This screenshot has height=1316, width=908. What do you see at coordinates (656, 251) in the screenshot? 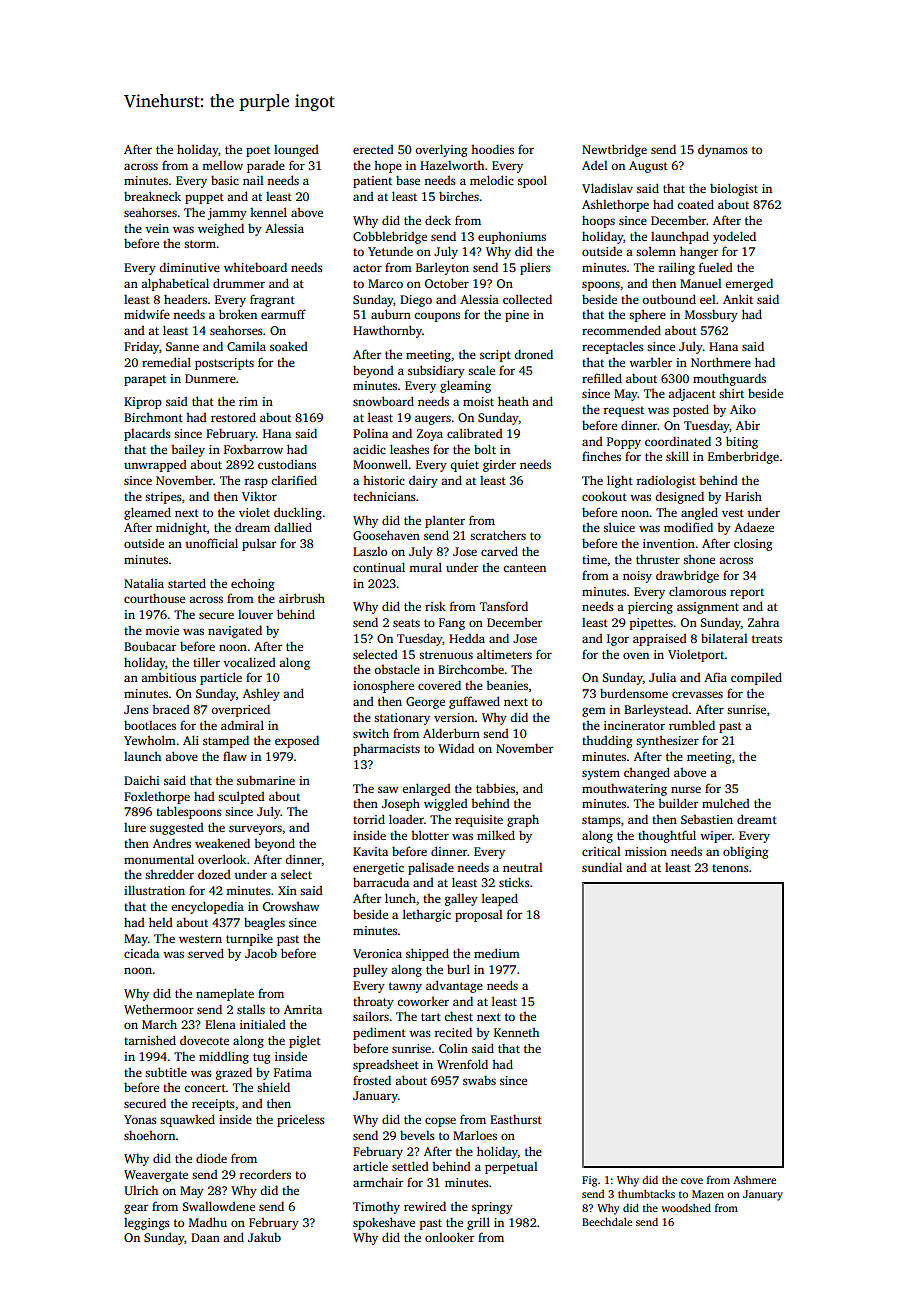
I see `solemn` at bounding box center [656, 251].
